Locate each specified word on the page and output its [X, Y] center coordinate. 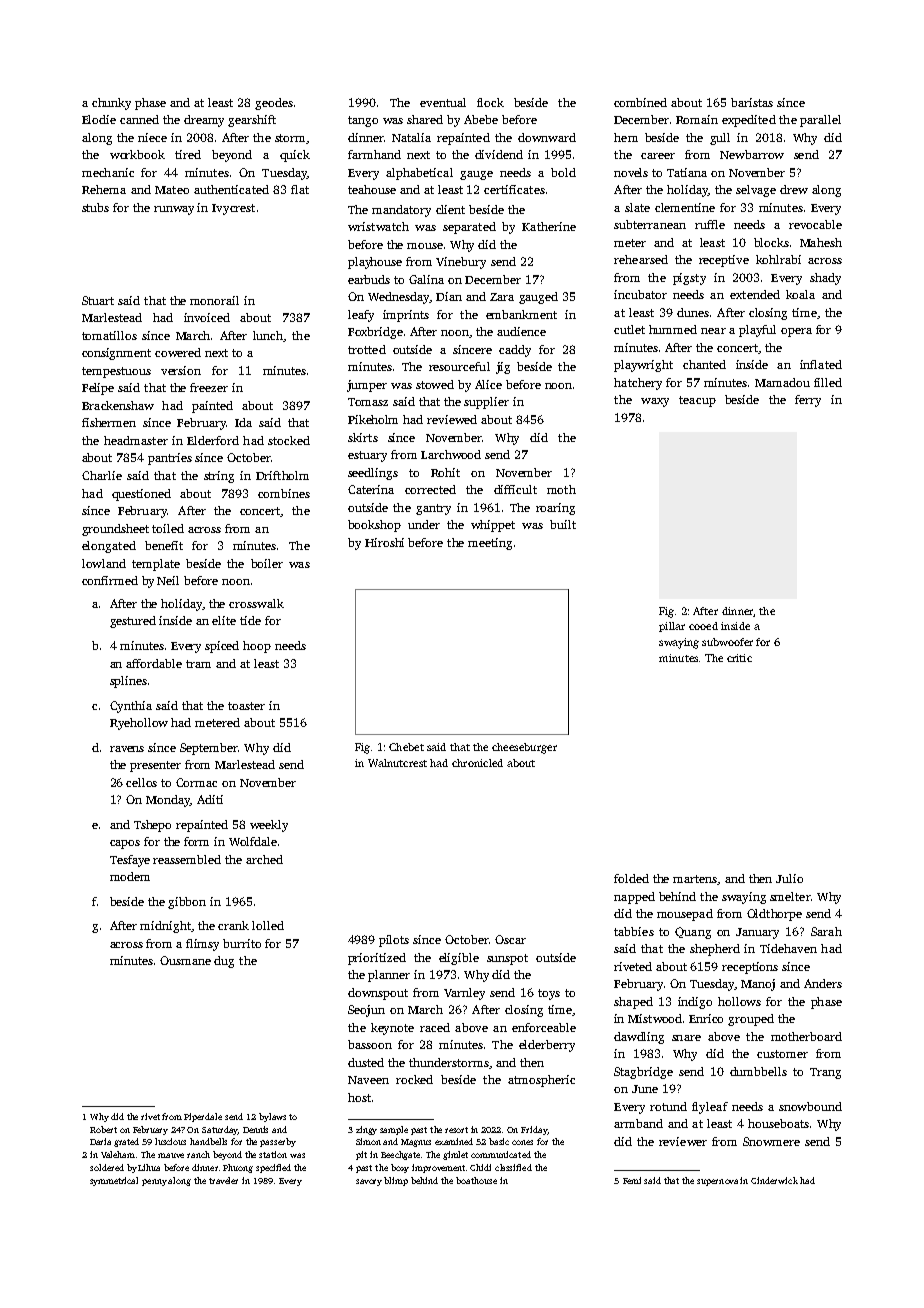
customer [782, 1054]
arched [264, 859]
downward [547, 137]
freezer [209, 387]
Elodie [99, 119]
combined [640, 102]
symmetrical [114, 1181]
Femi [632, 1180]
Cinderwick [774, 1180]
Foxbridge [375, 333]
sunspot [507, 959]
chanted [704, 364]
